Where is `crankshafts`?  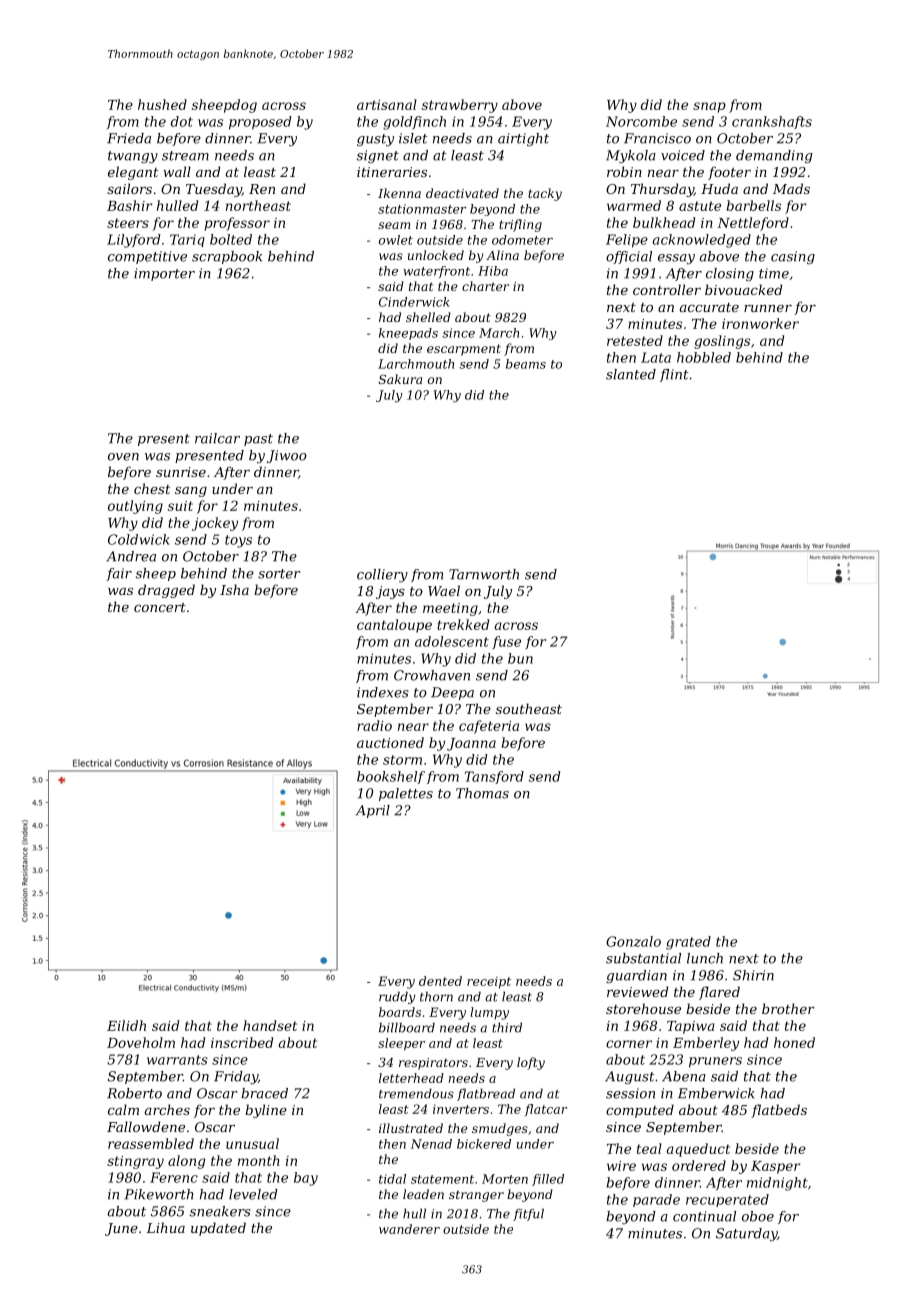 crankshafts is located at coordinates (772, 122).
